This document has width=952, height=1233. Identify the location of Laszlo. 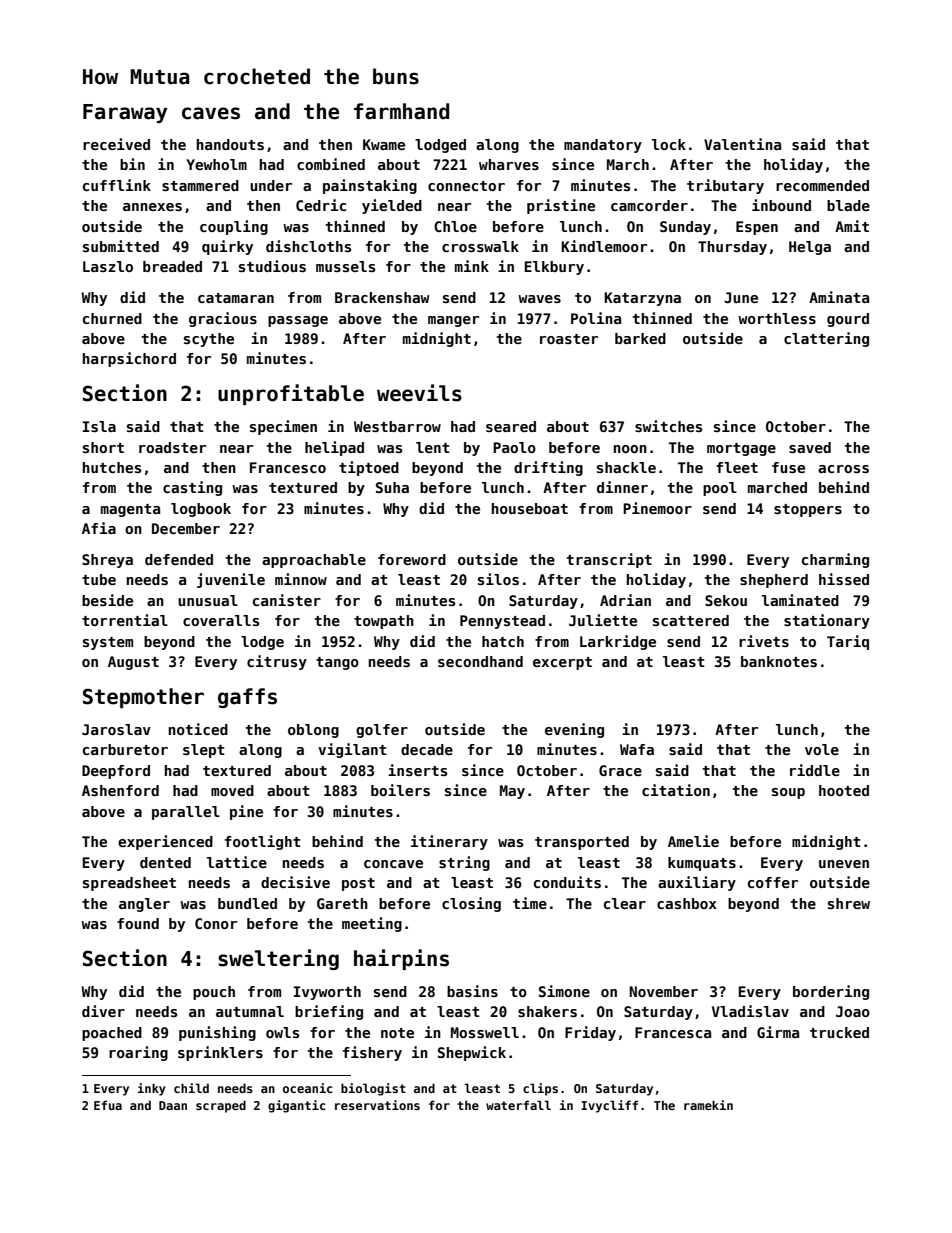
(108, 266).
